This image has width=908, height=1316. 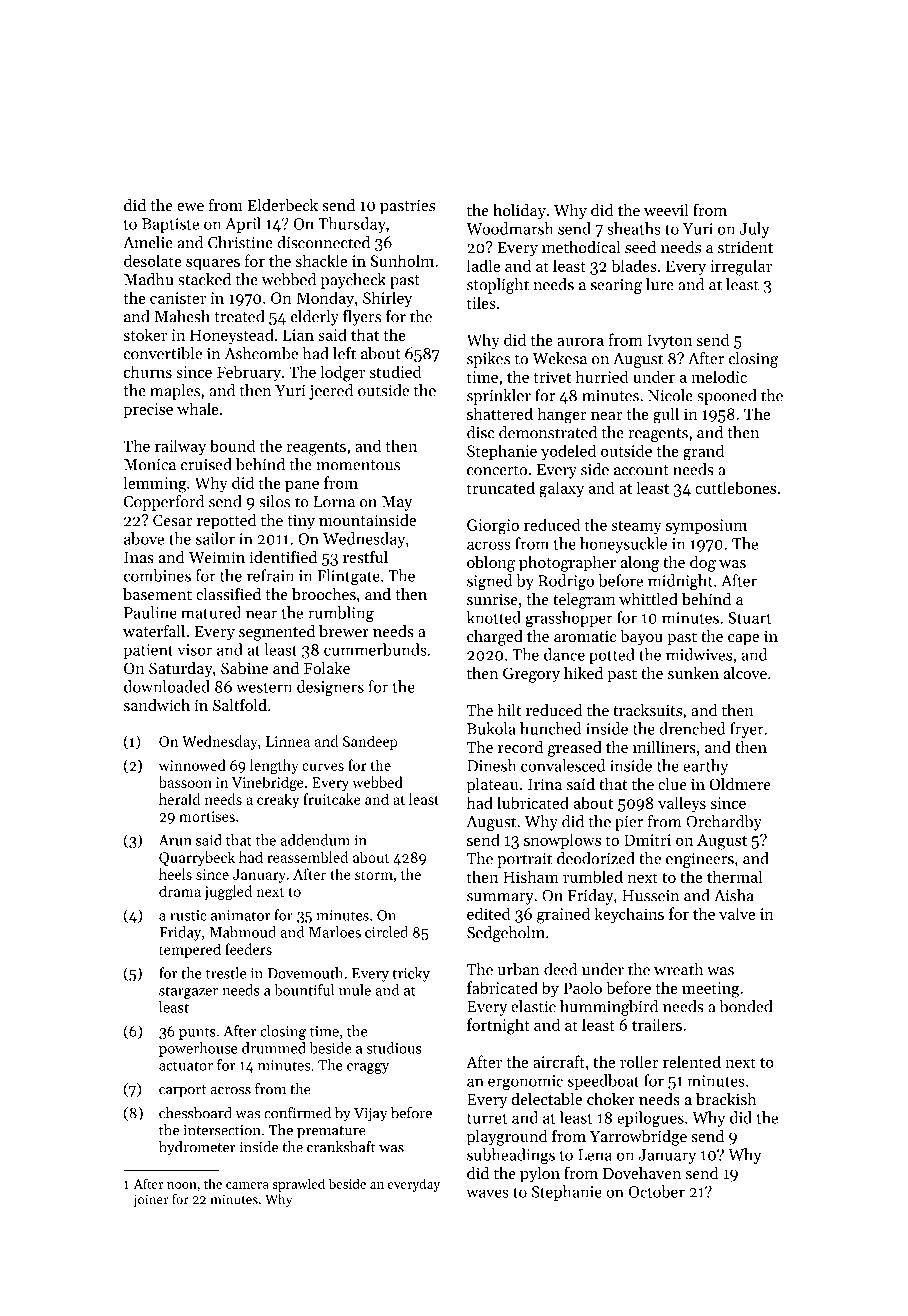 What do you see at coordinates (510, 228) in the image?
I see `Woodmarsh` at bounding box center [510, 228].
